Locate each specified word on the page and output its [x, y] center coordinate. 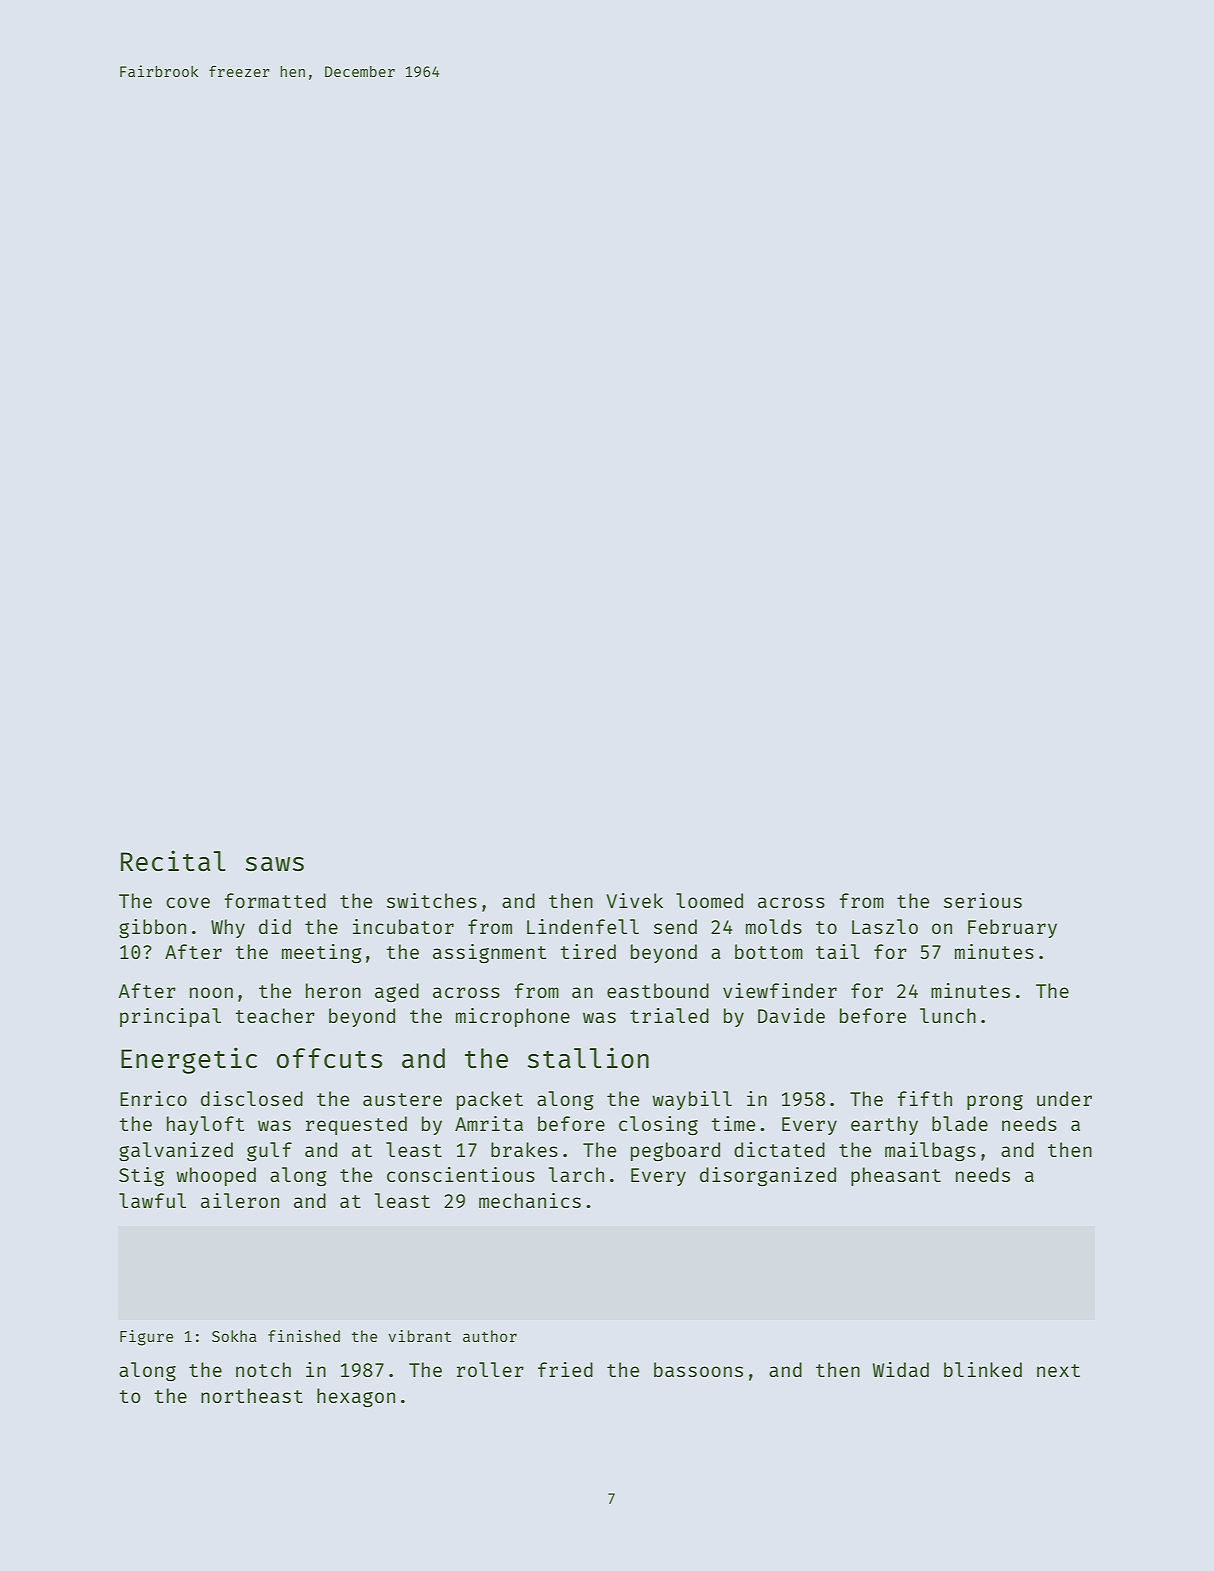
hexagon [356, 1398]
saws [275, 864]
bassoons [698, 1369]
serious [983, 900]
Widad [901, 1369]
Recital [173, 860]
